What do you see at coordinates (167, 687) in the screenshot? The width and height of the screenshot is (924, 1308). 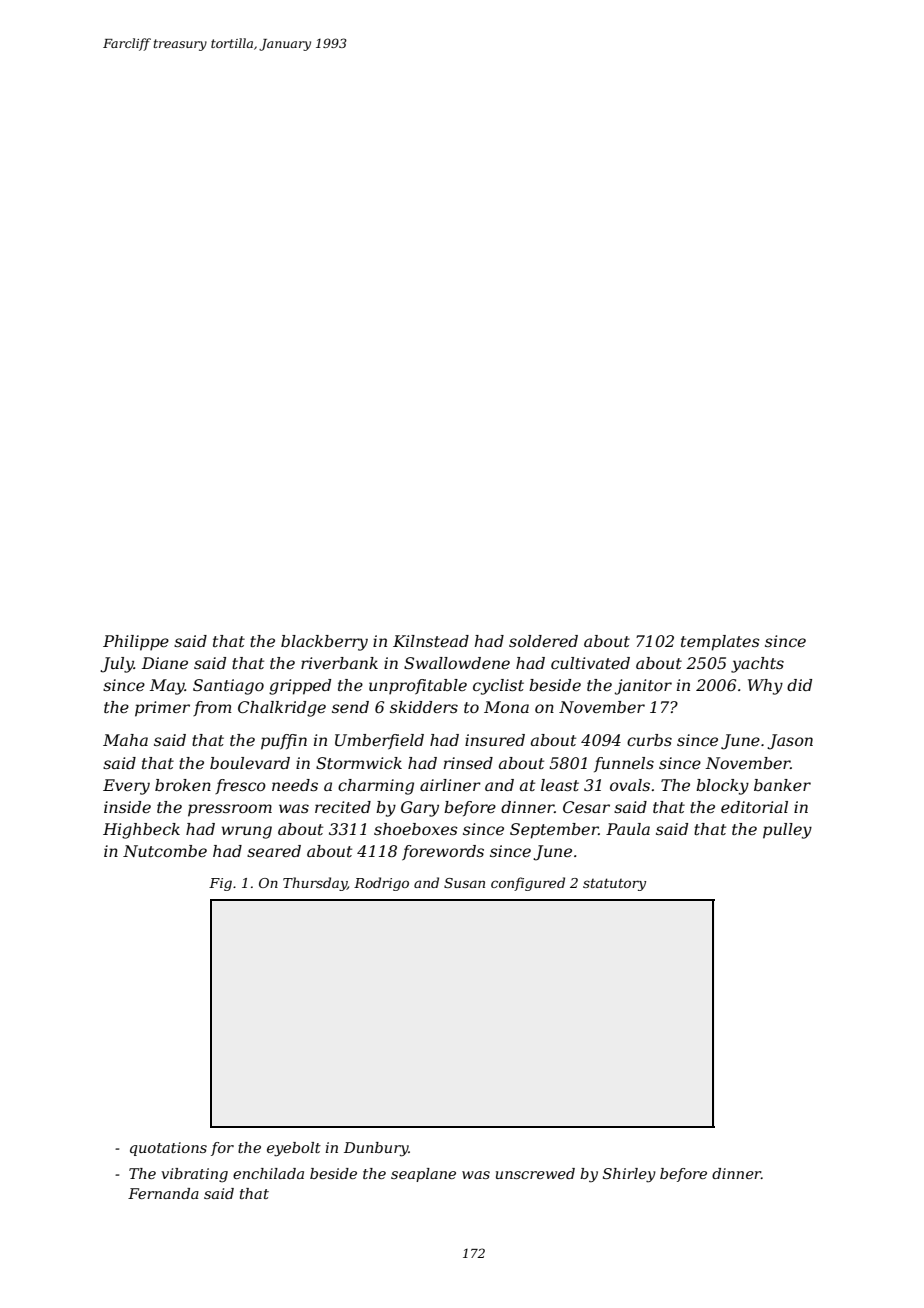 I see `May` at bounding box center [167, 687].
